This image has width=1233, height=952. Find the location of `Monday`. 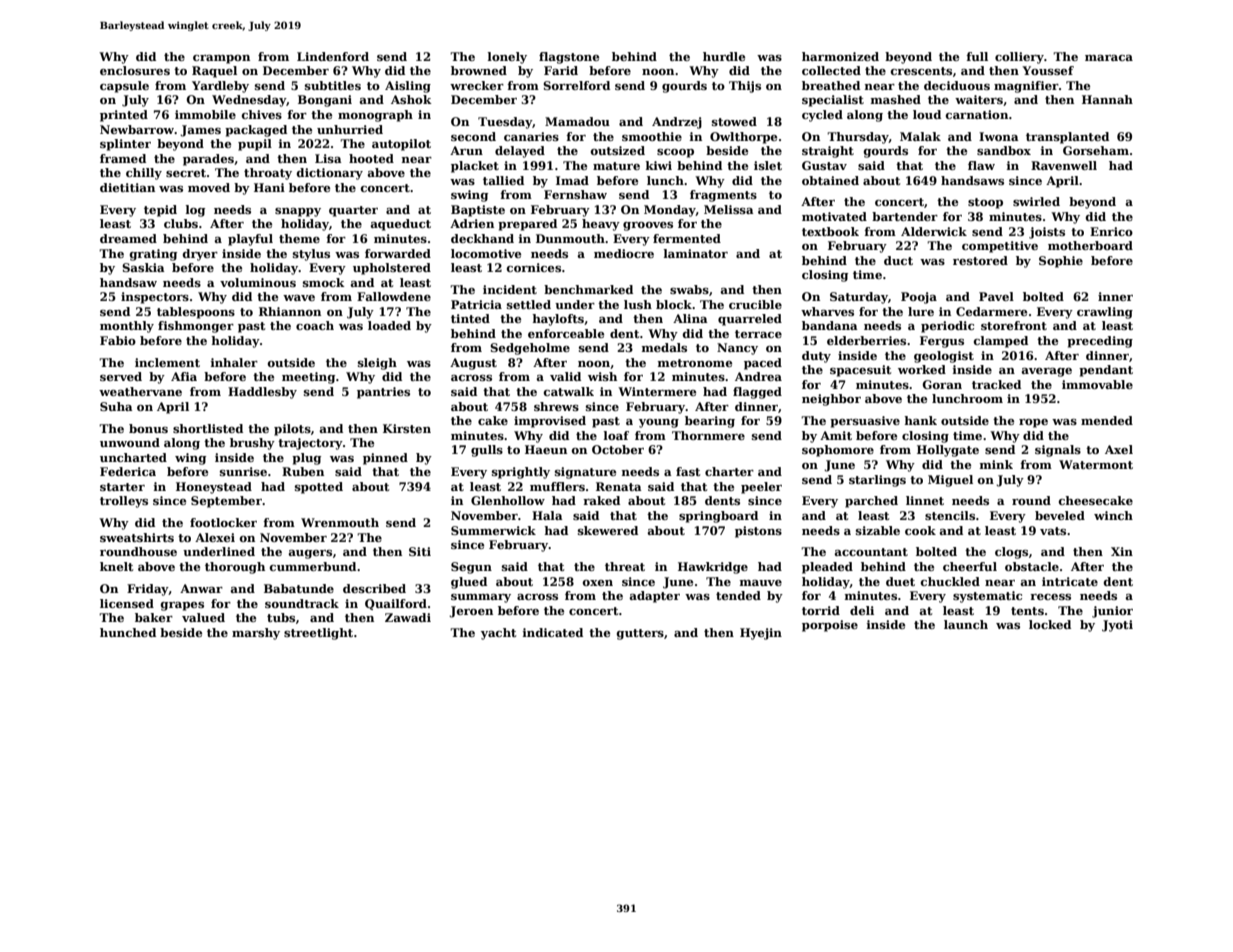

Monday is located at coordinates (670, 211).
